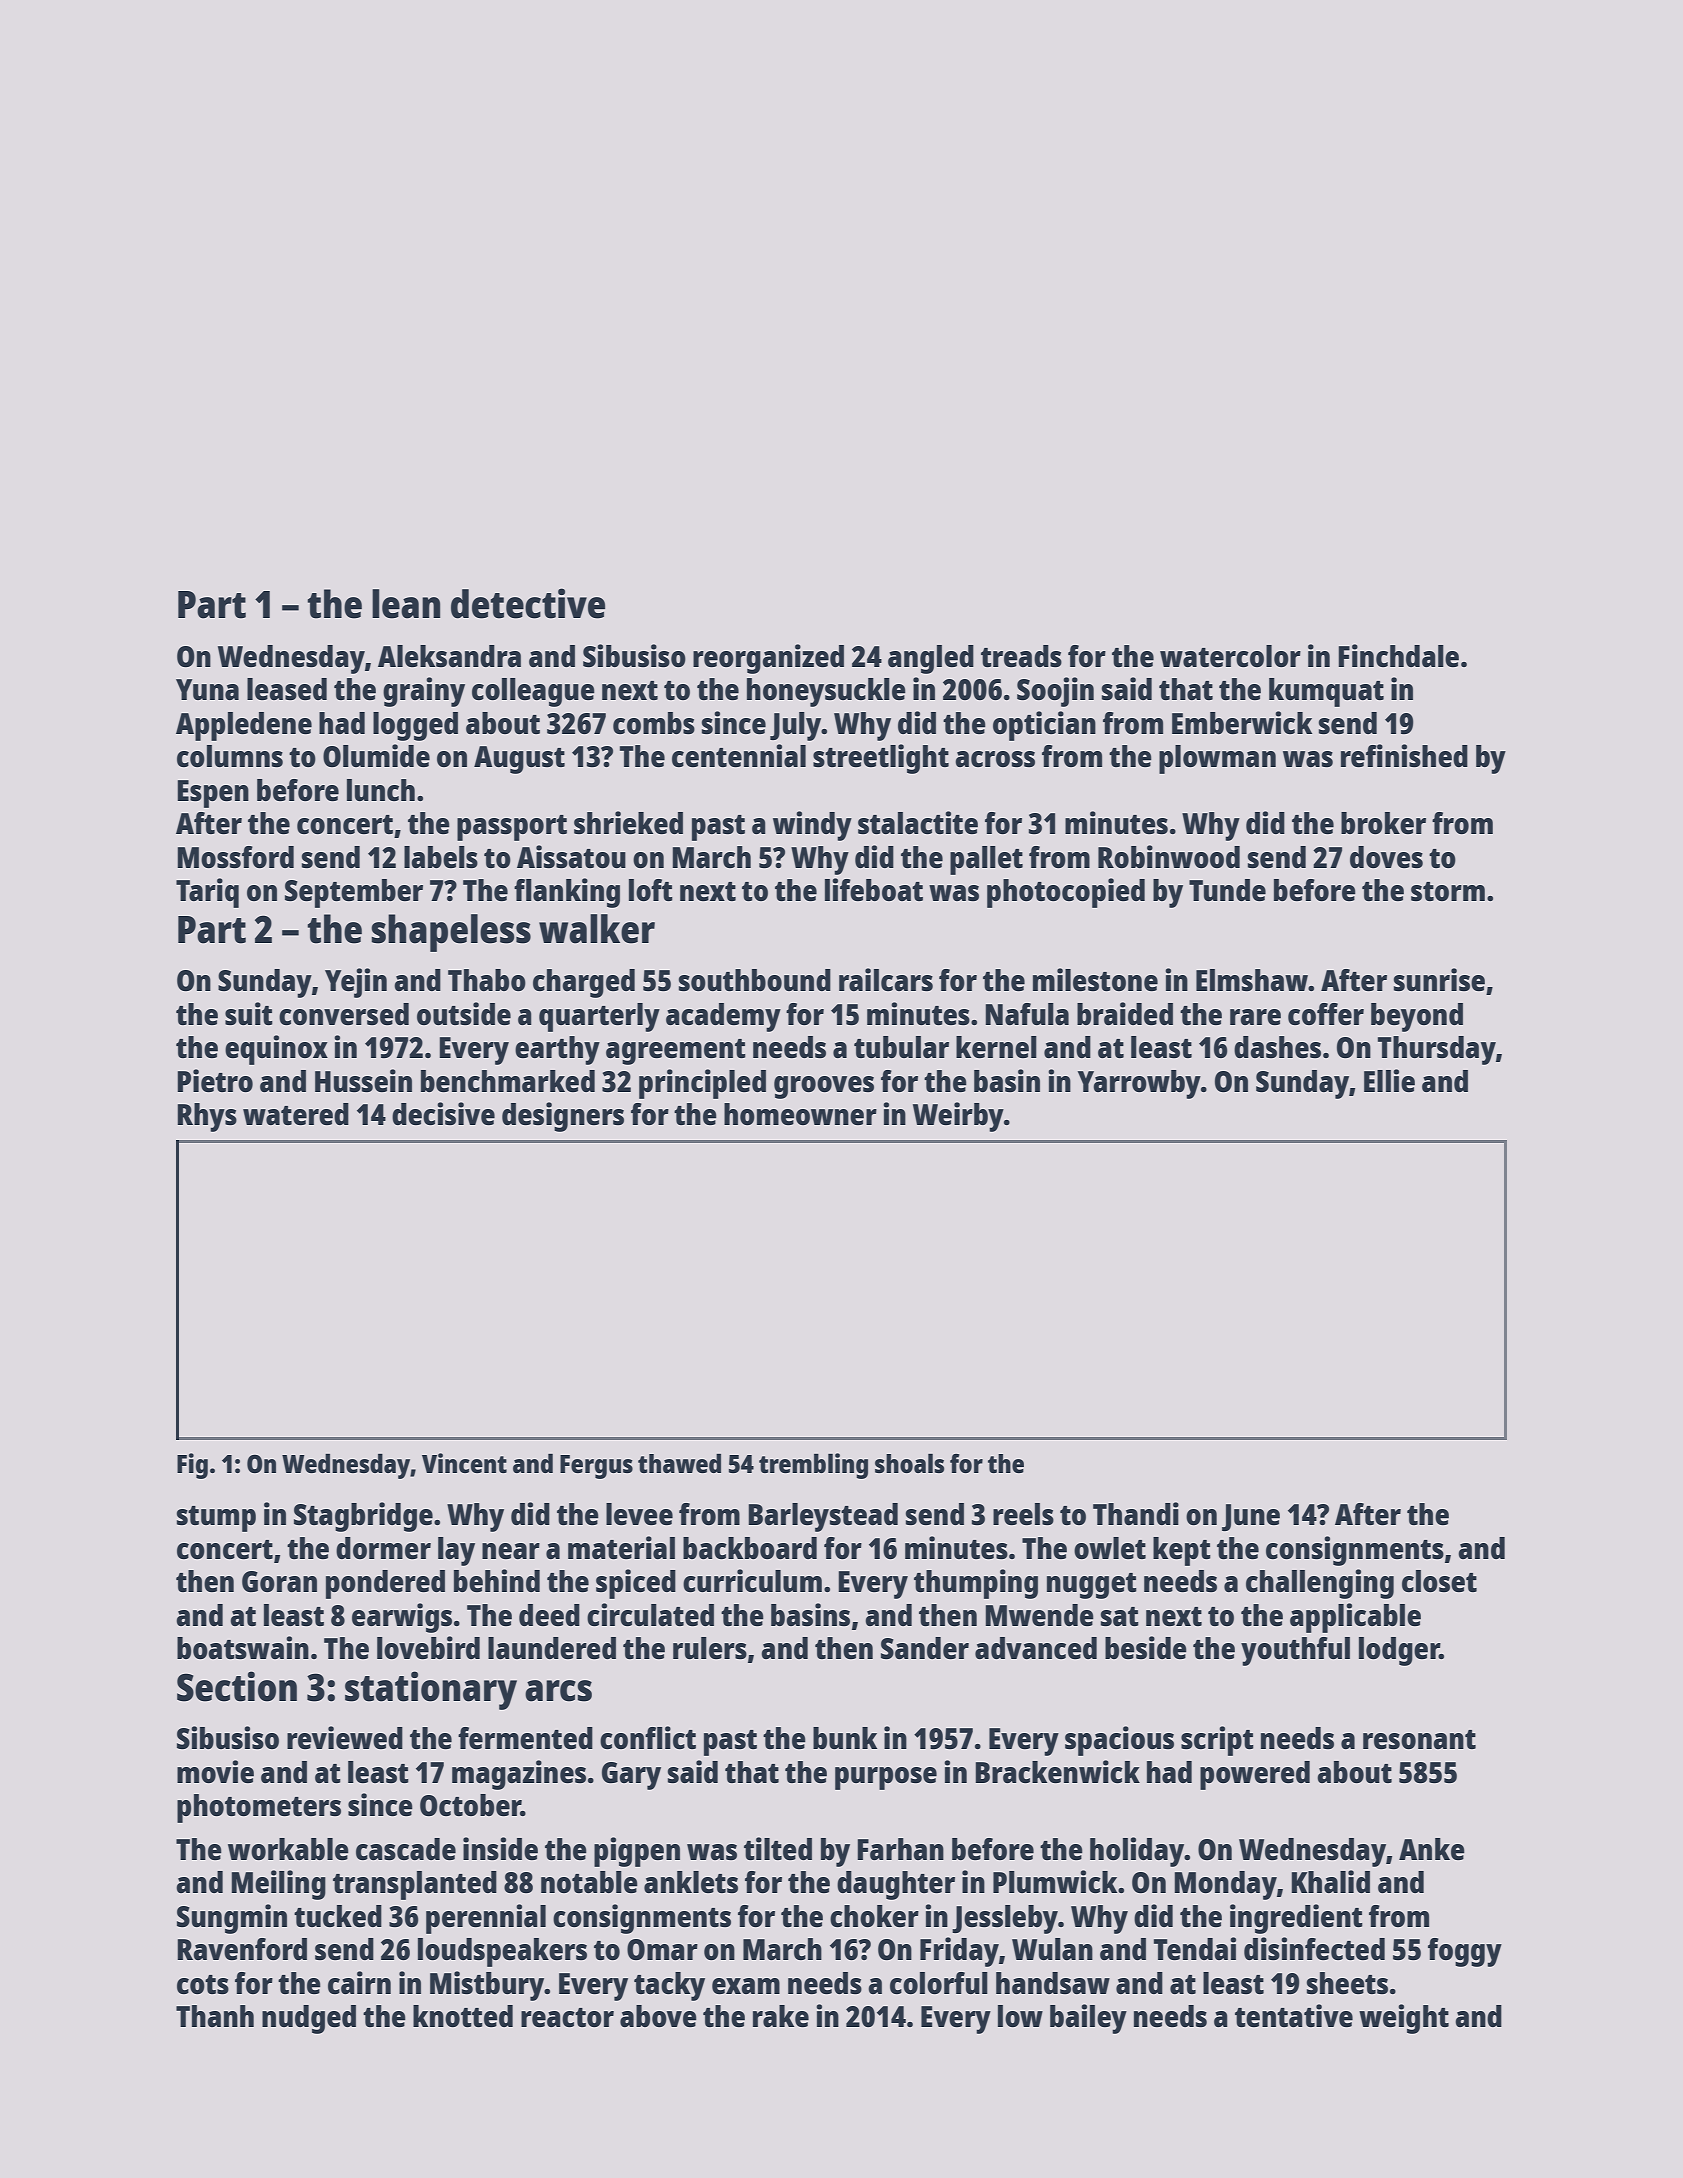 This image has height=2178, width=1683. Describe the element at coordinates (215, 2016) in the image. I see `Thanh` at that location.
